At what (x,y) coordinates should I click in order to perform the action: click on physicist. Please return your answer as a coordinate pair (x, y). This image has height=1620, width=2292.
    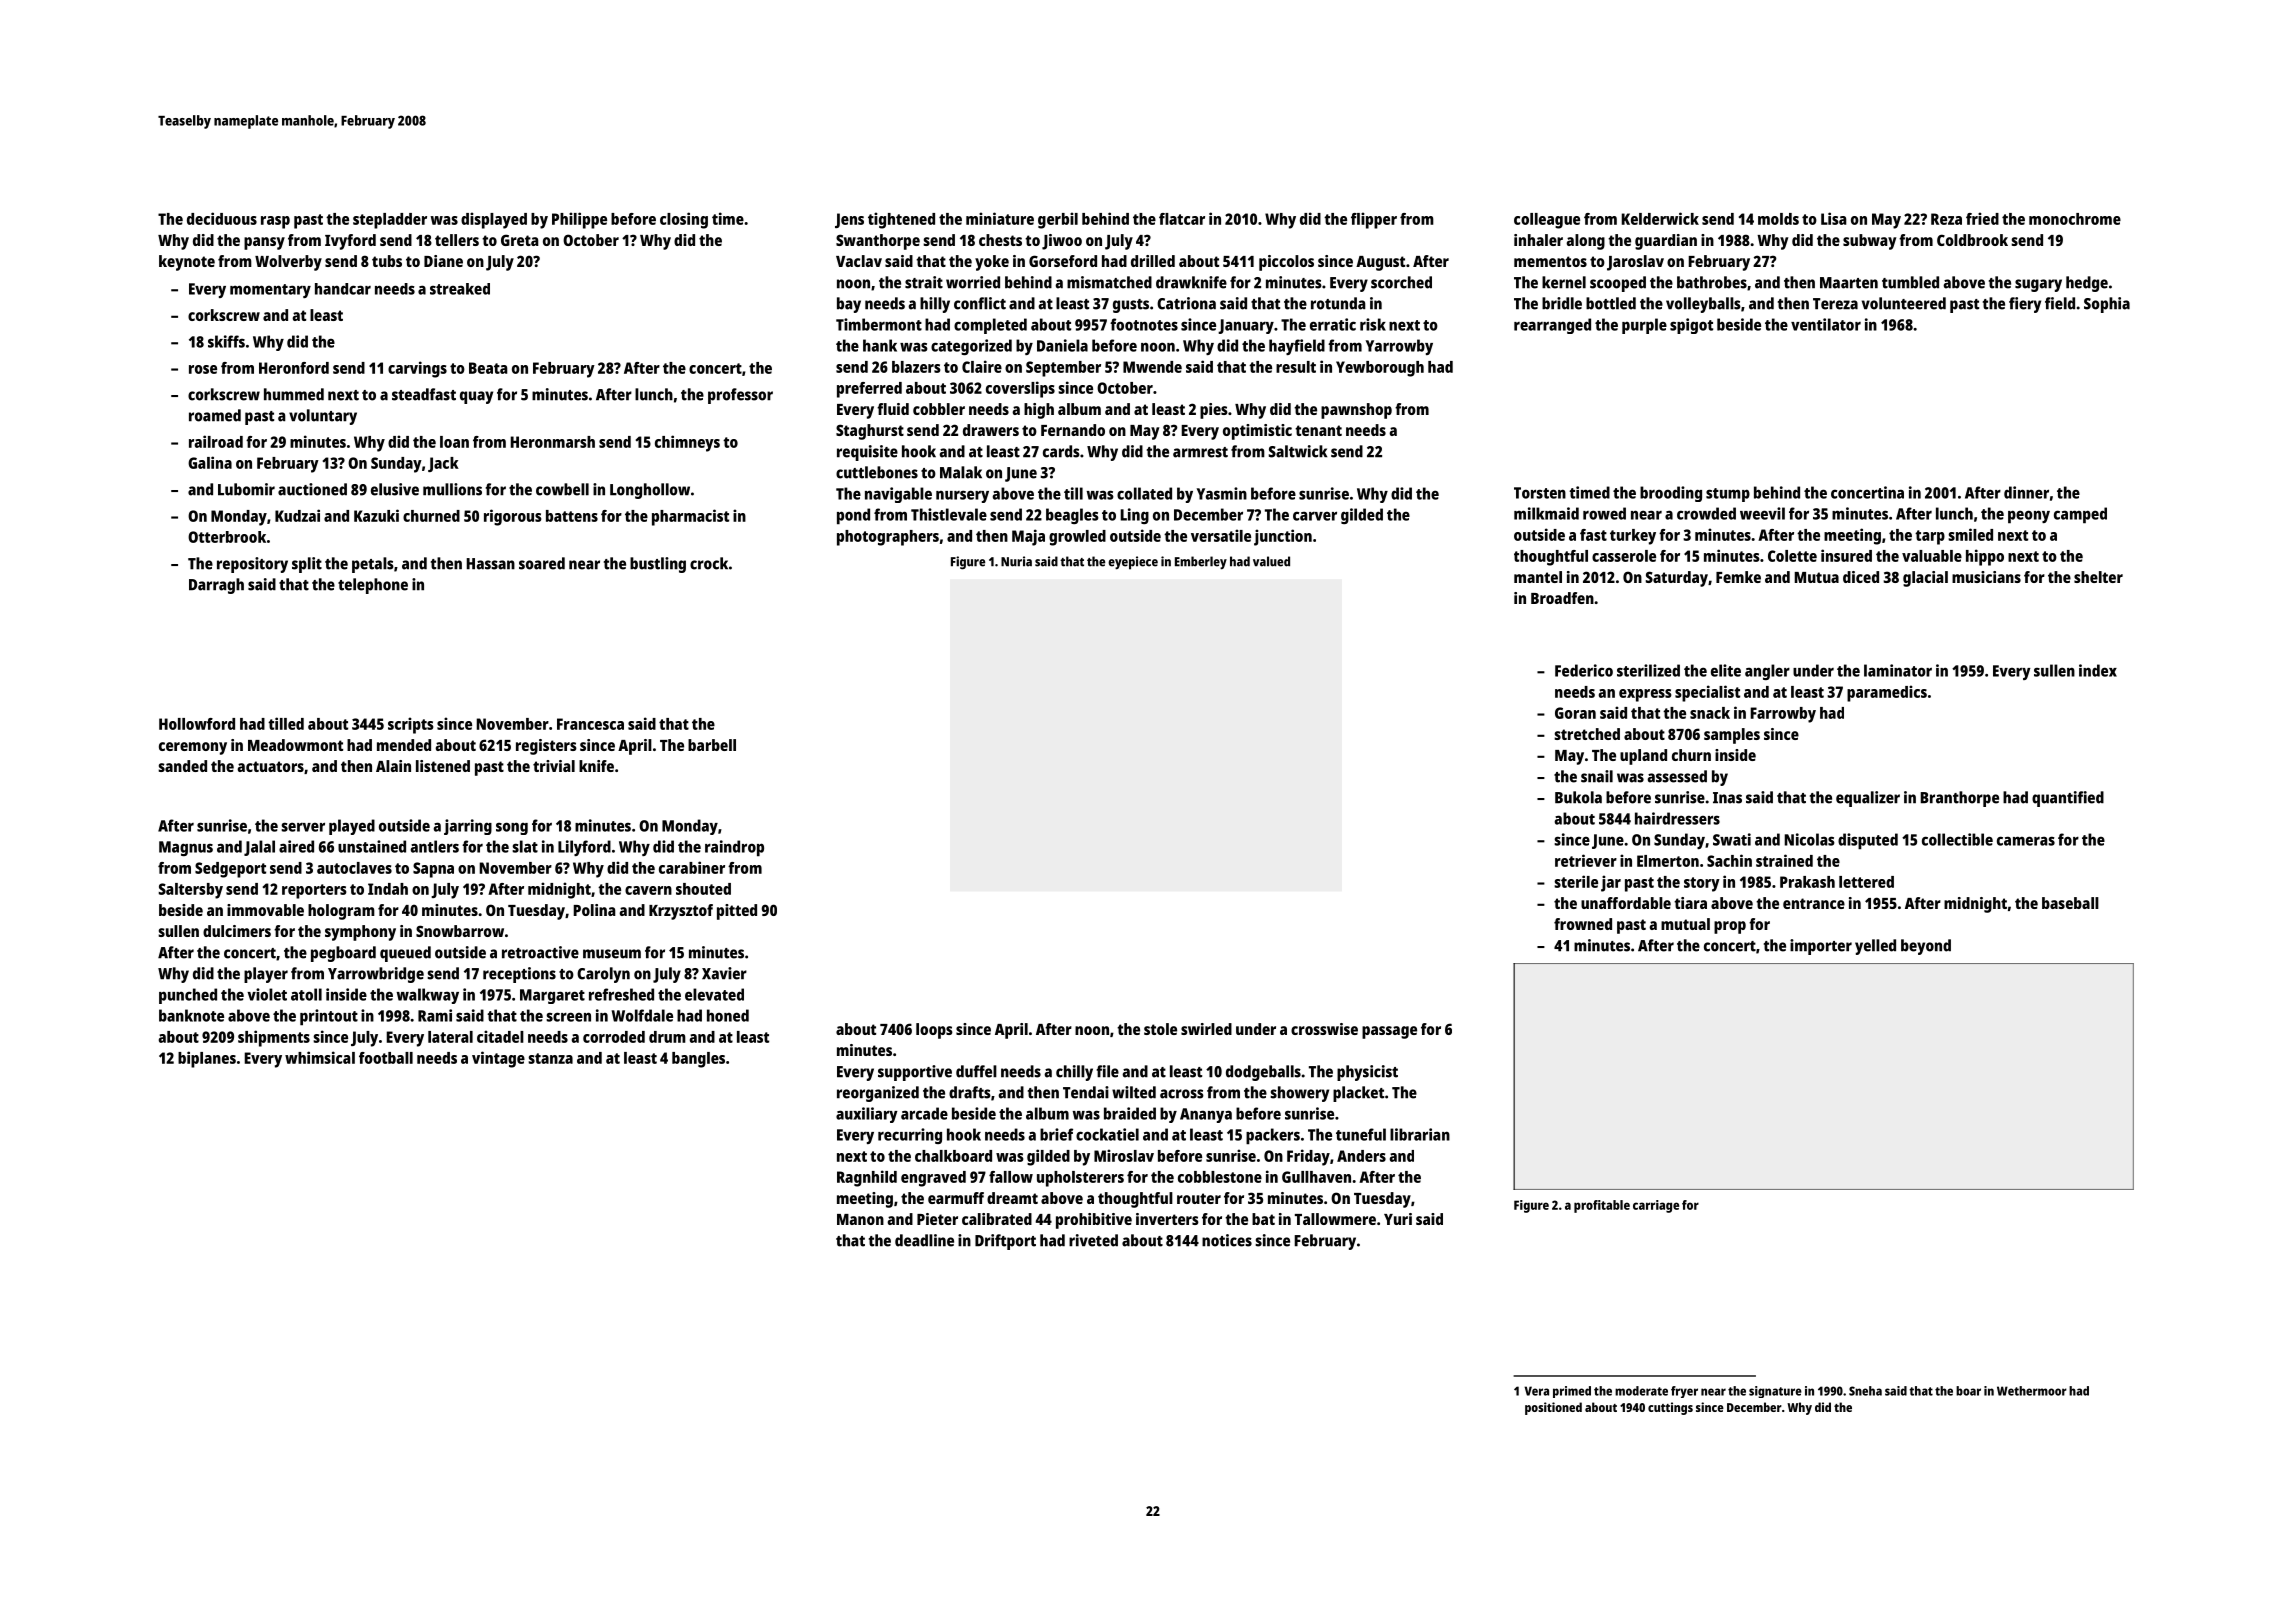
    Looking at the image, I should click on (1367, 1073).
